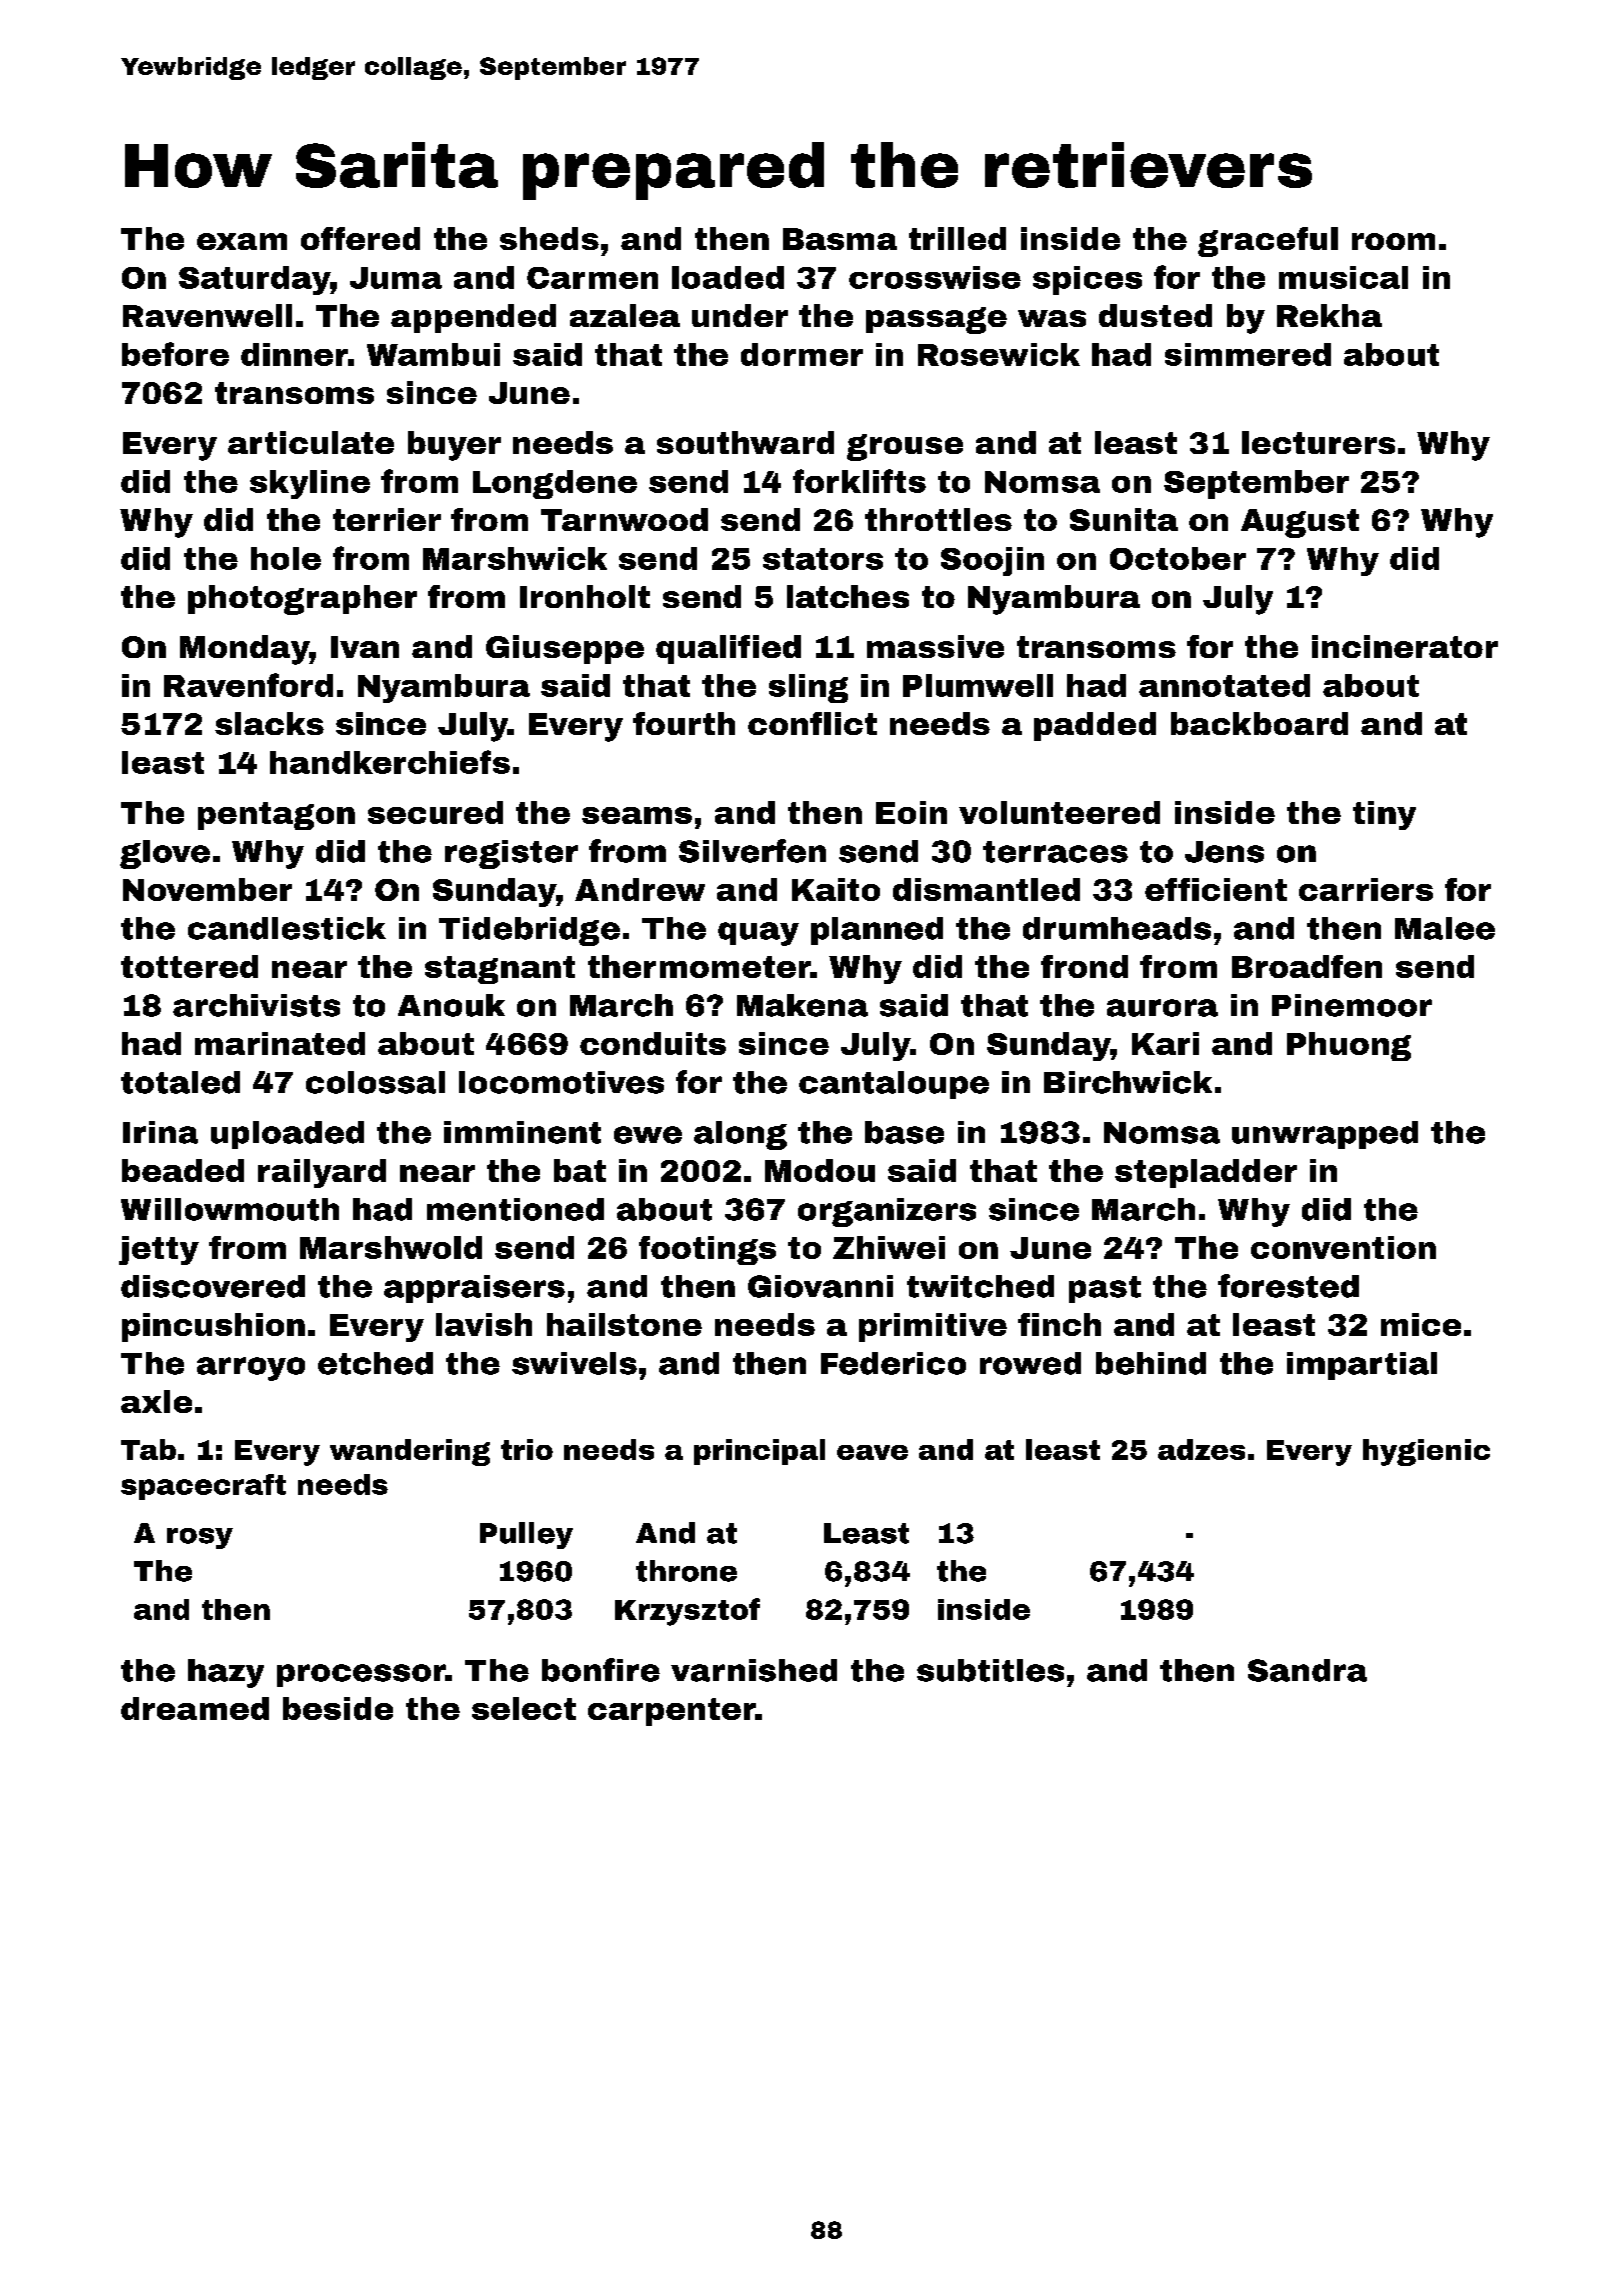 The image size is (1620, 2292). I want to click on marinated, so click(280, 1043).
